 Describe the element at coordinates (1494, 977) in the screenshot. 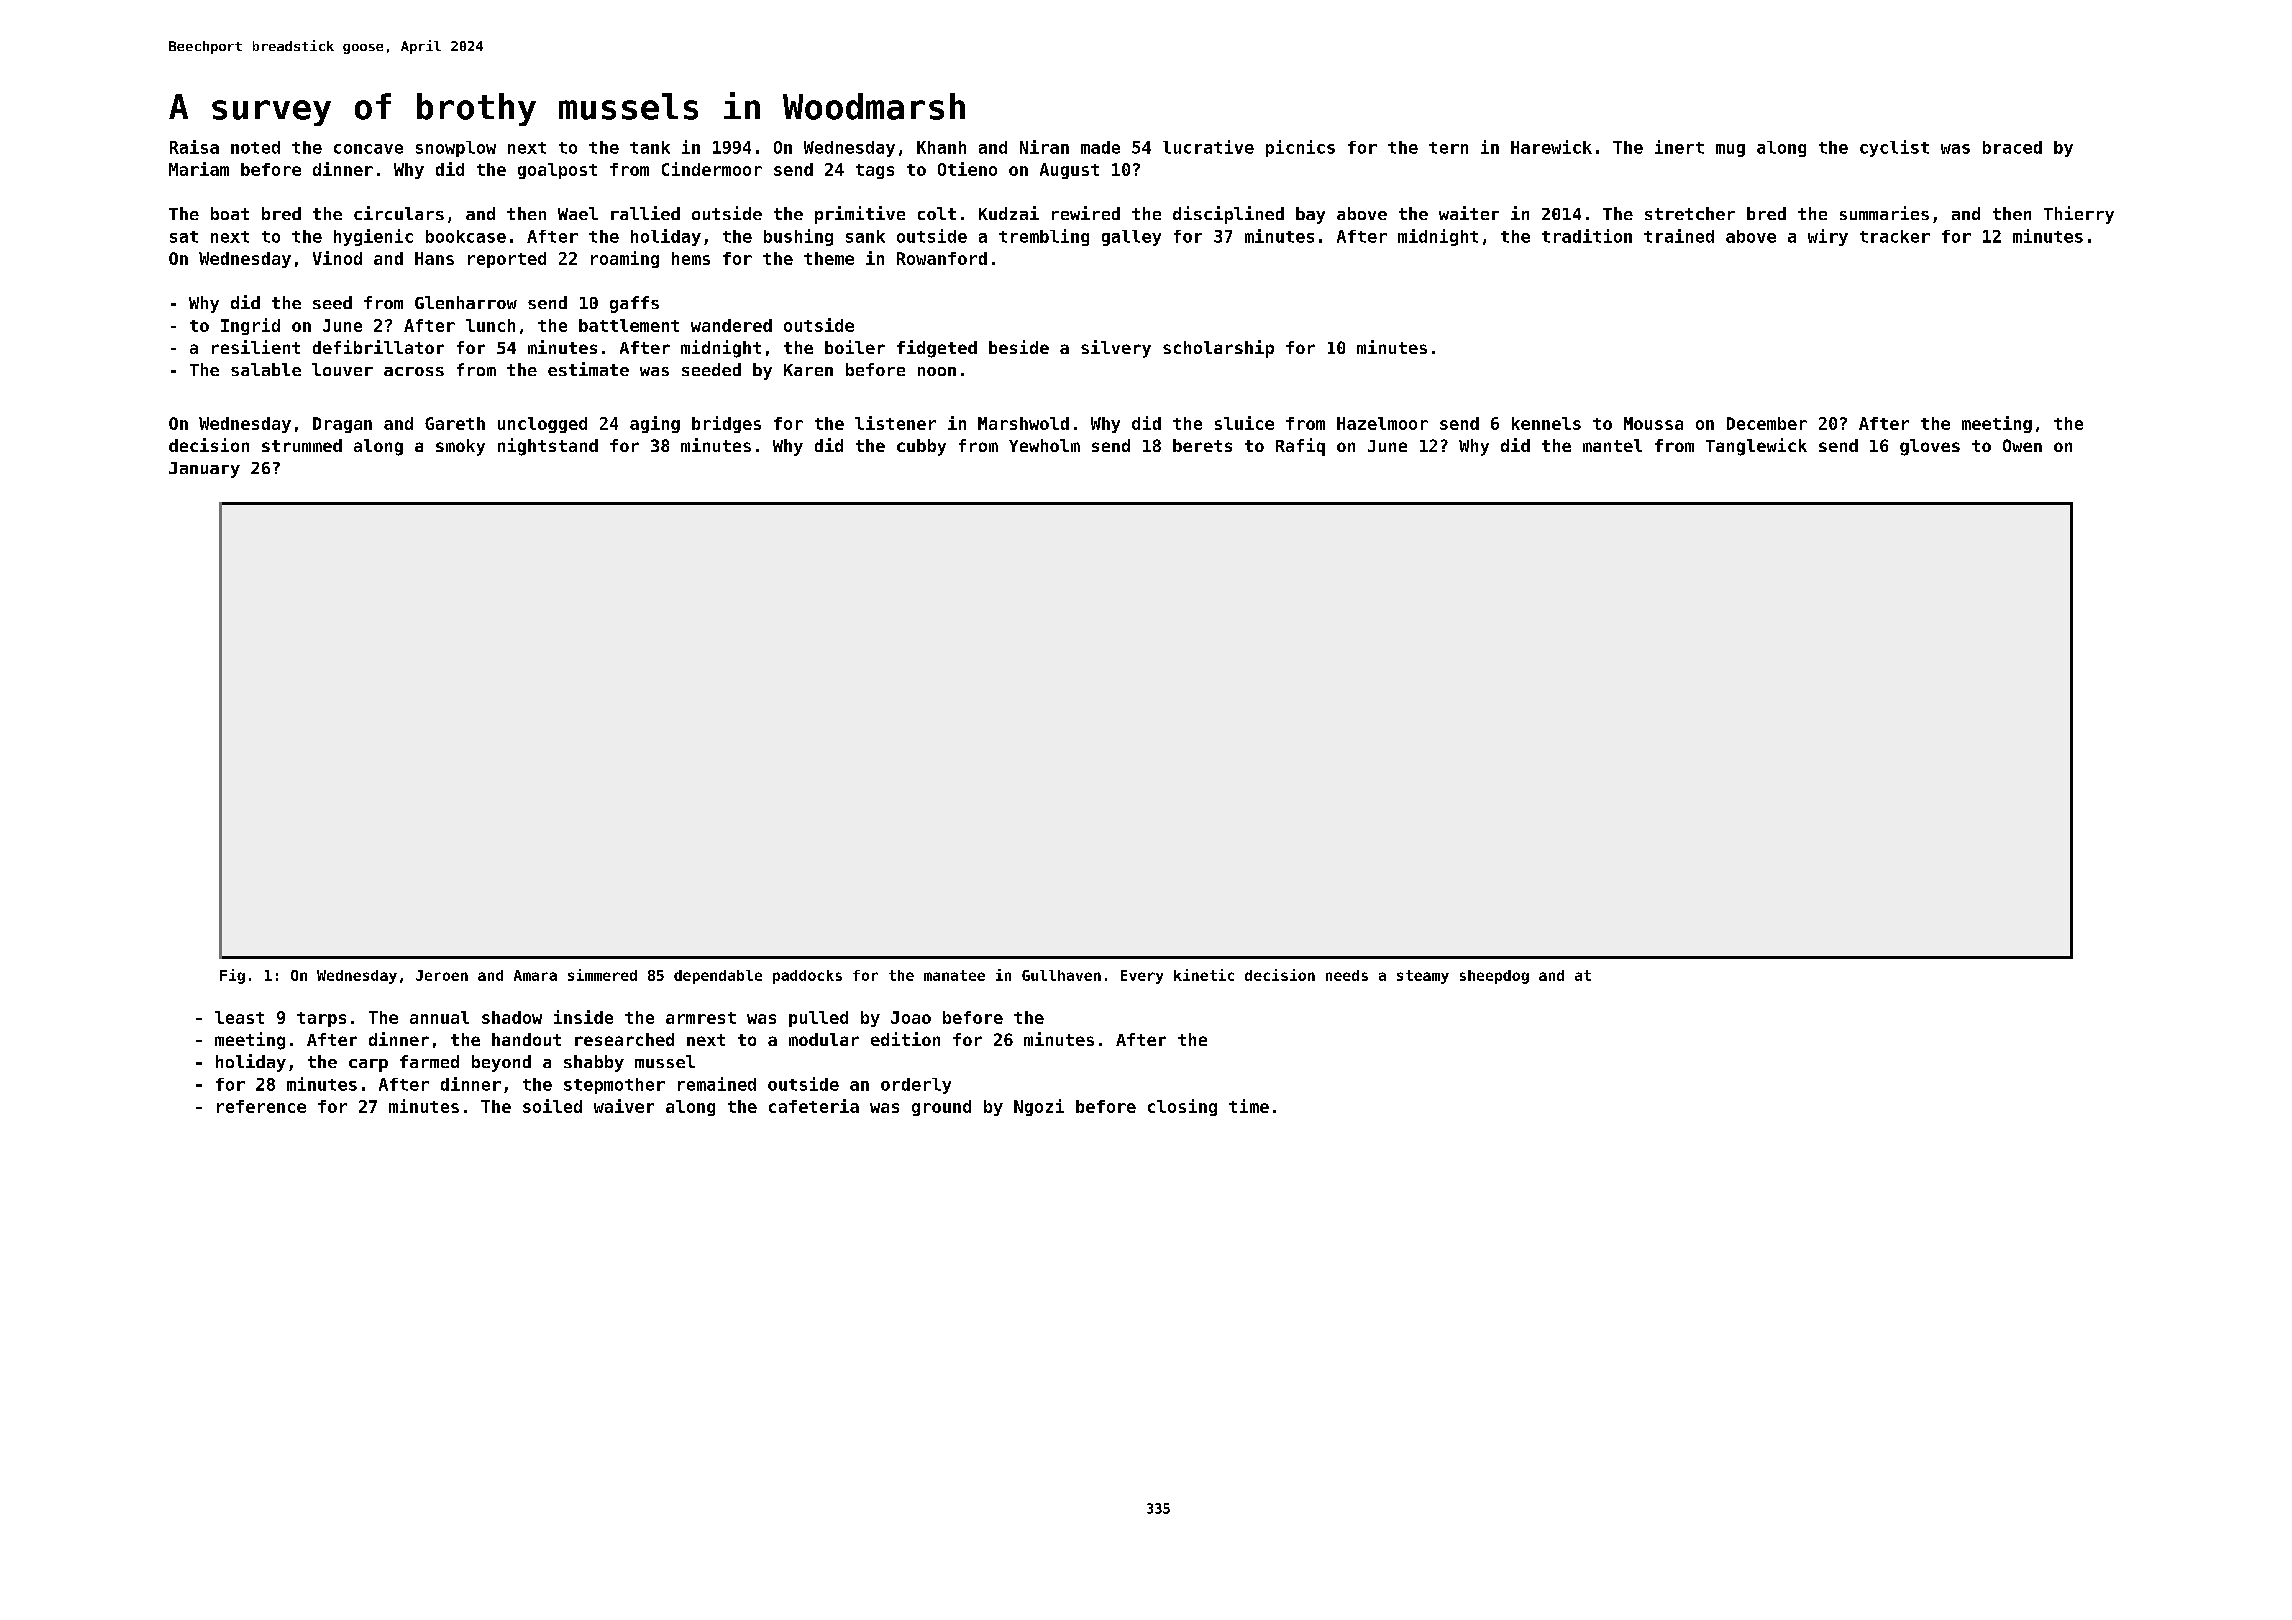

I see `sheepdog` at that location.
